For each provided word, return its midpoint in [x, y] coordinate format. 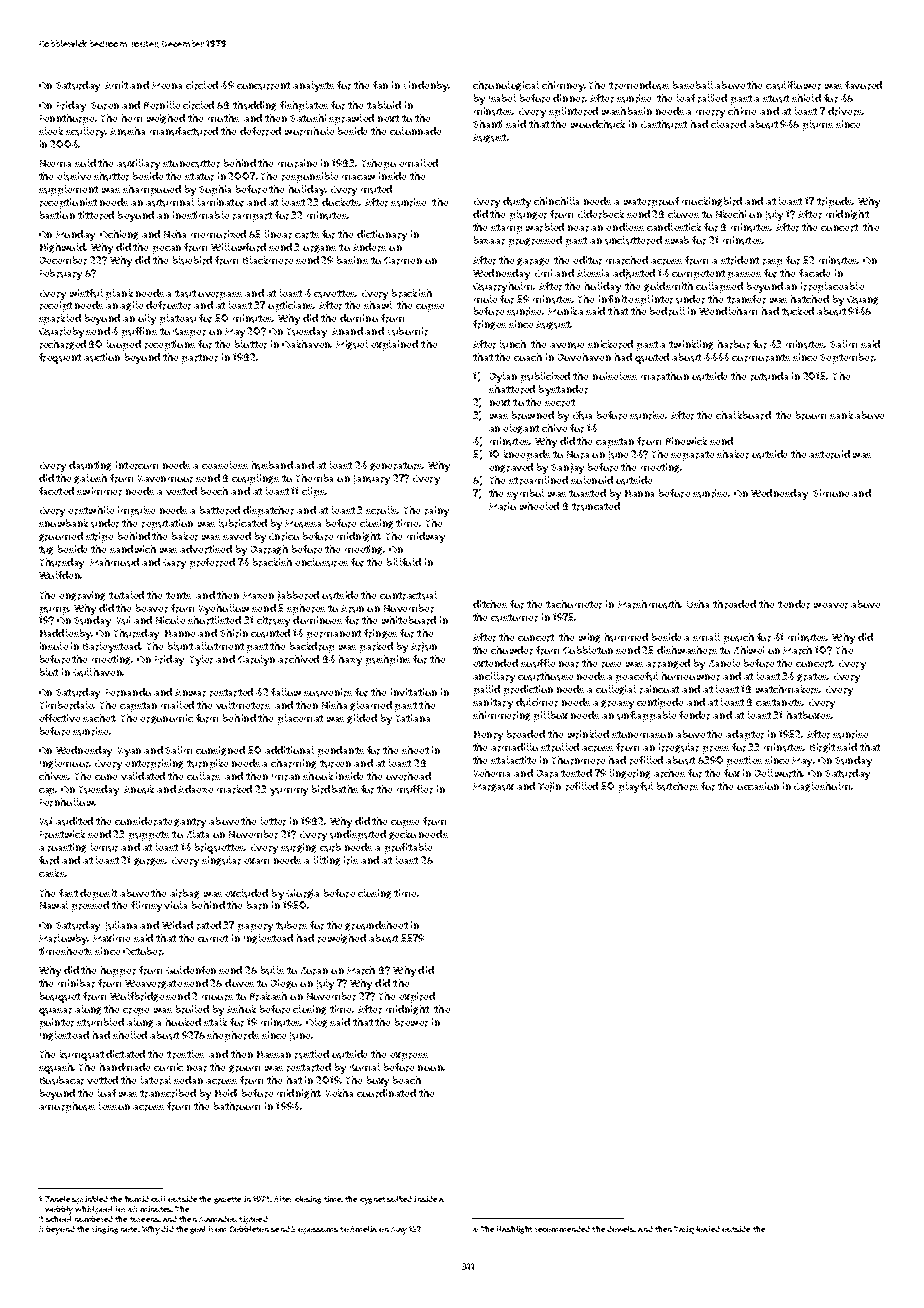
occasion [758, 786]
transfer [746, 299]
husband [272, 465]
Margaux [493, 787]
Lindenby [426, 86]
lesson [114, 1106]
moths [223, 118]
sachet [99, 718]
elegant [521, 429]
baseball [693, 85]
